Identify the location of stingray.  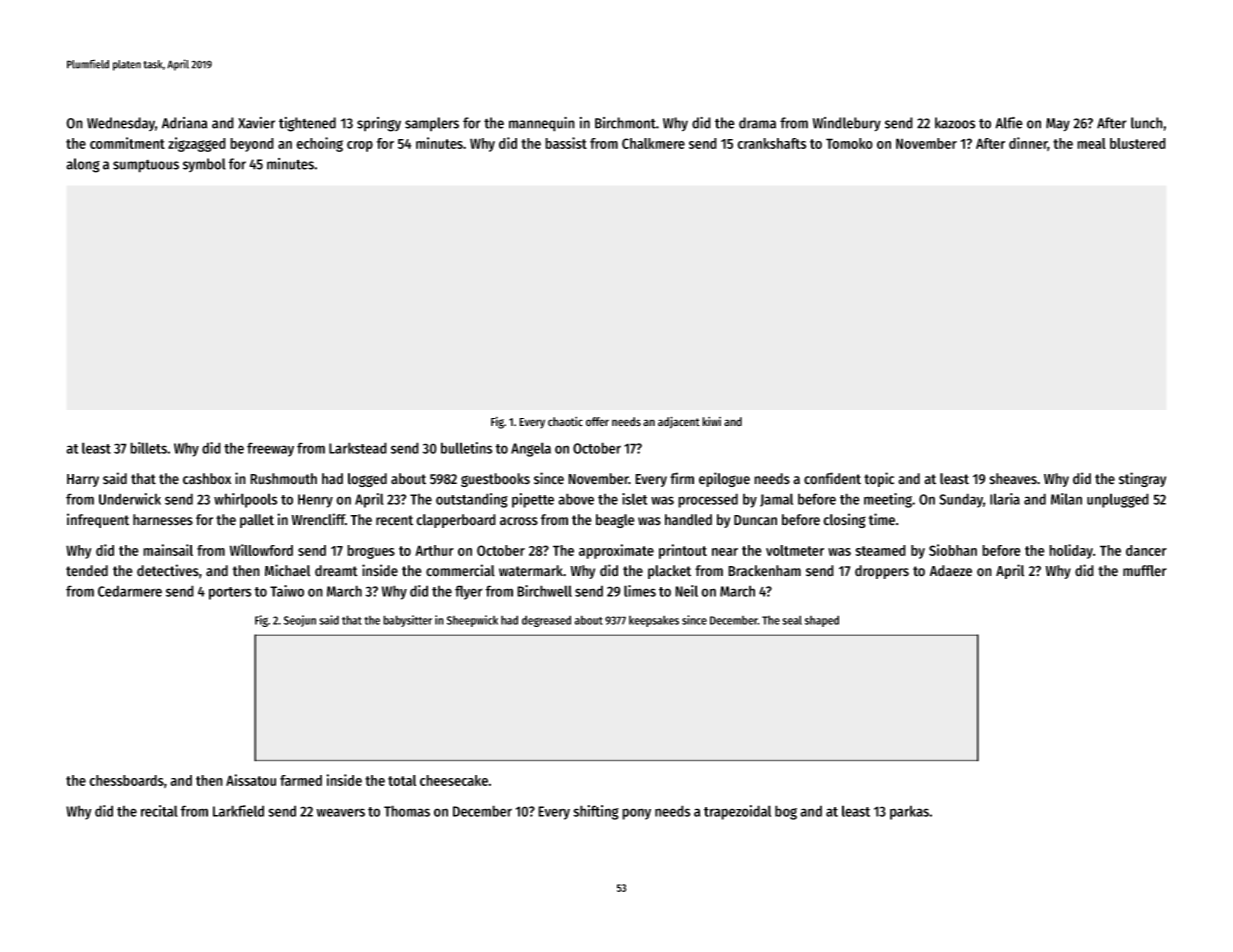
(1142, 479).
